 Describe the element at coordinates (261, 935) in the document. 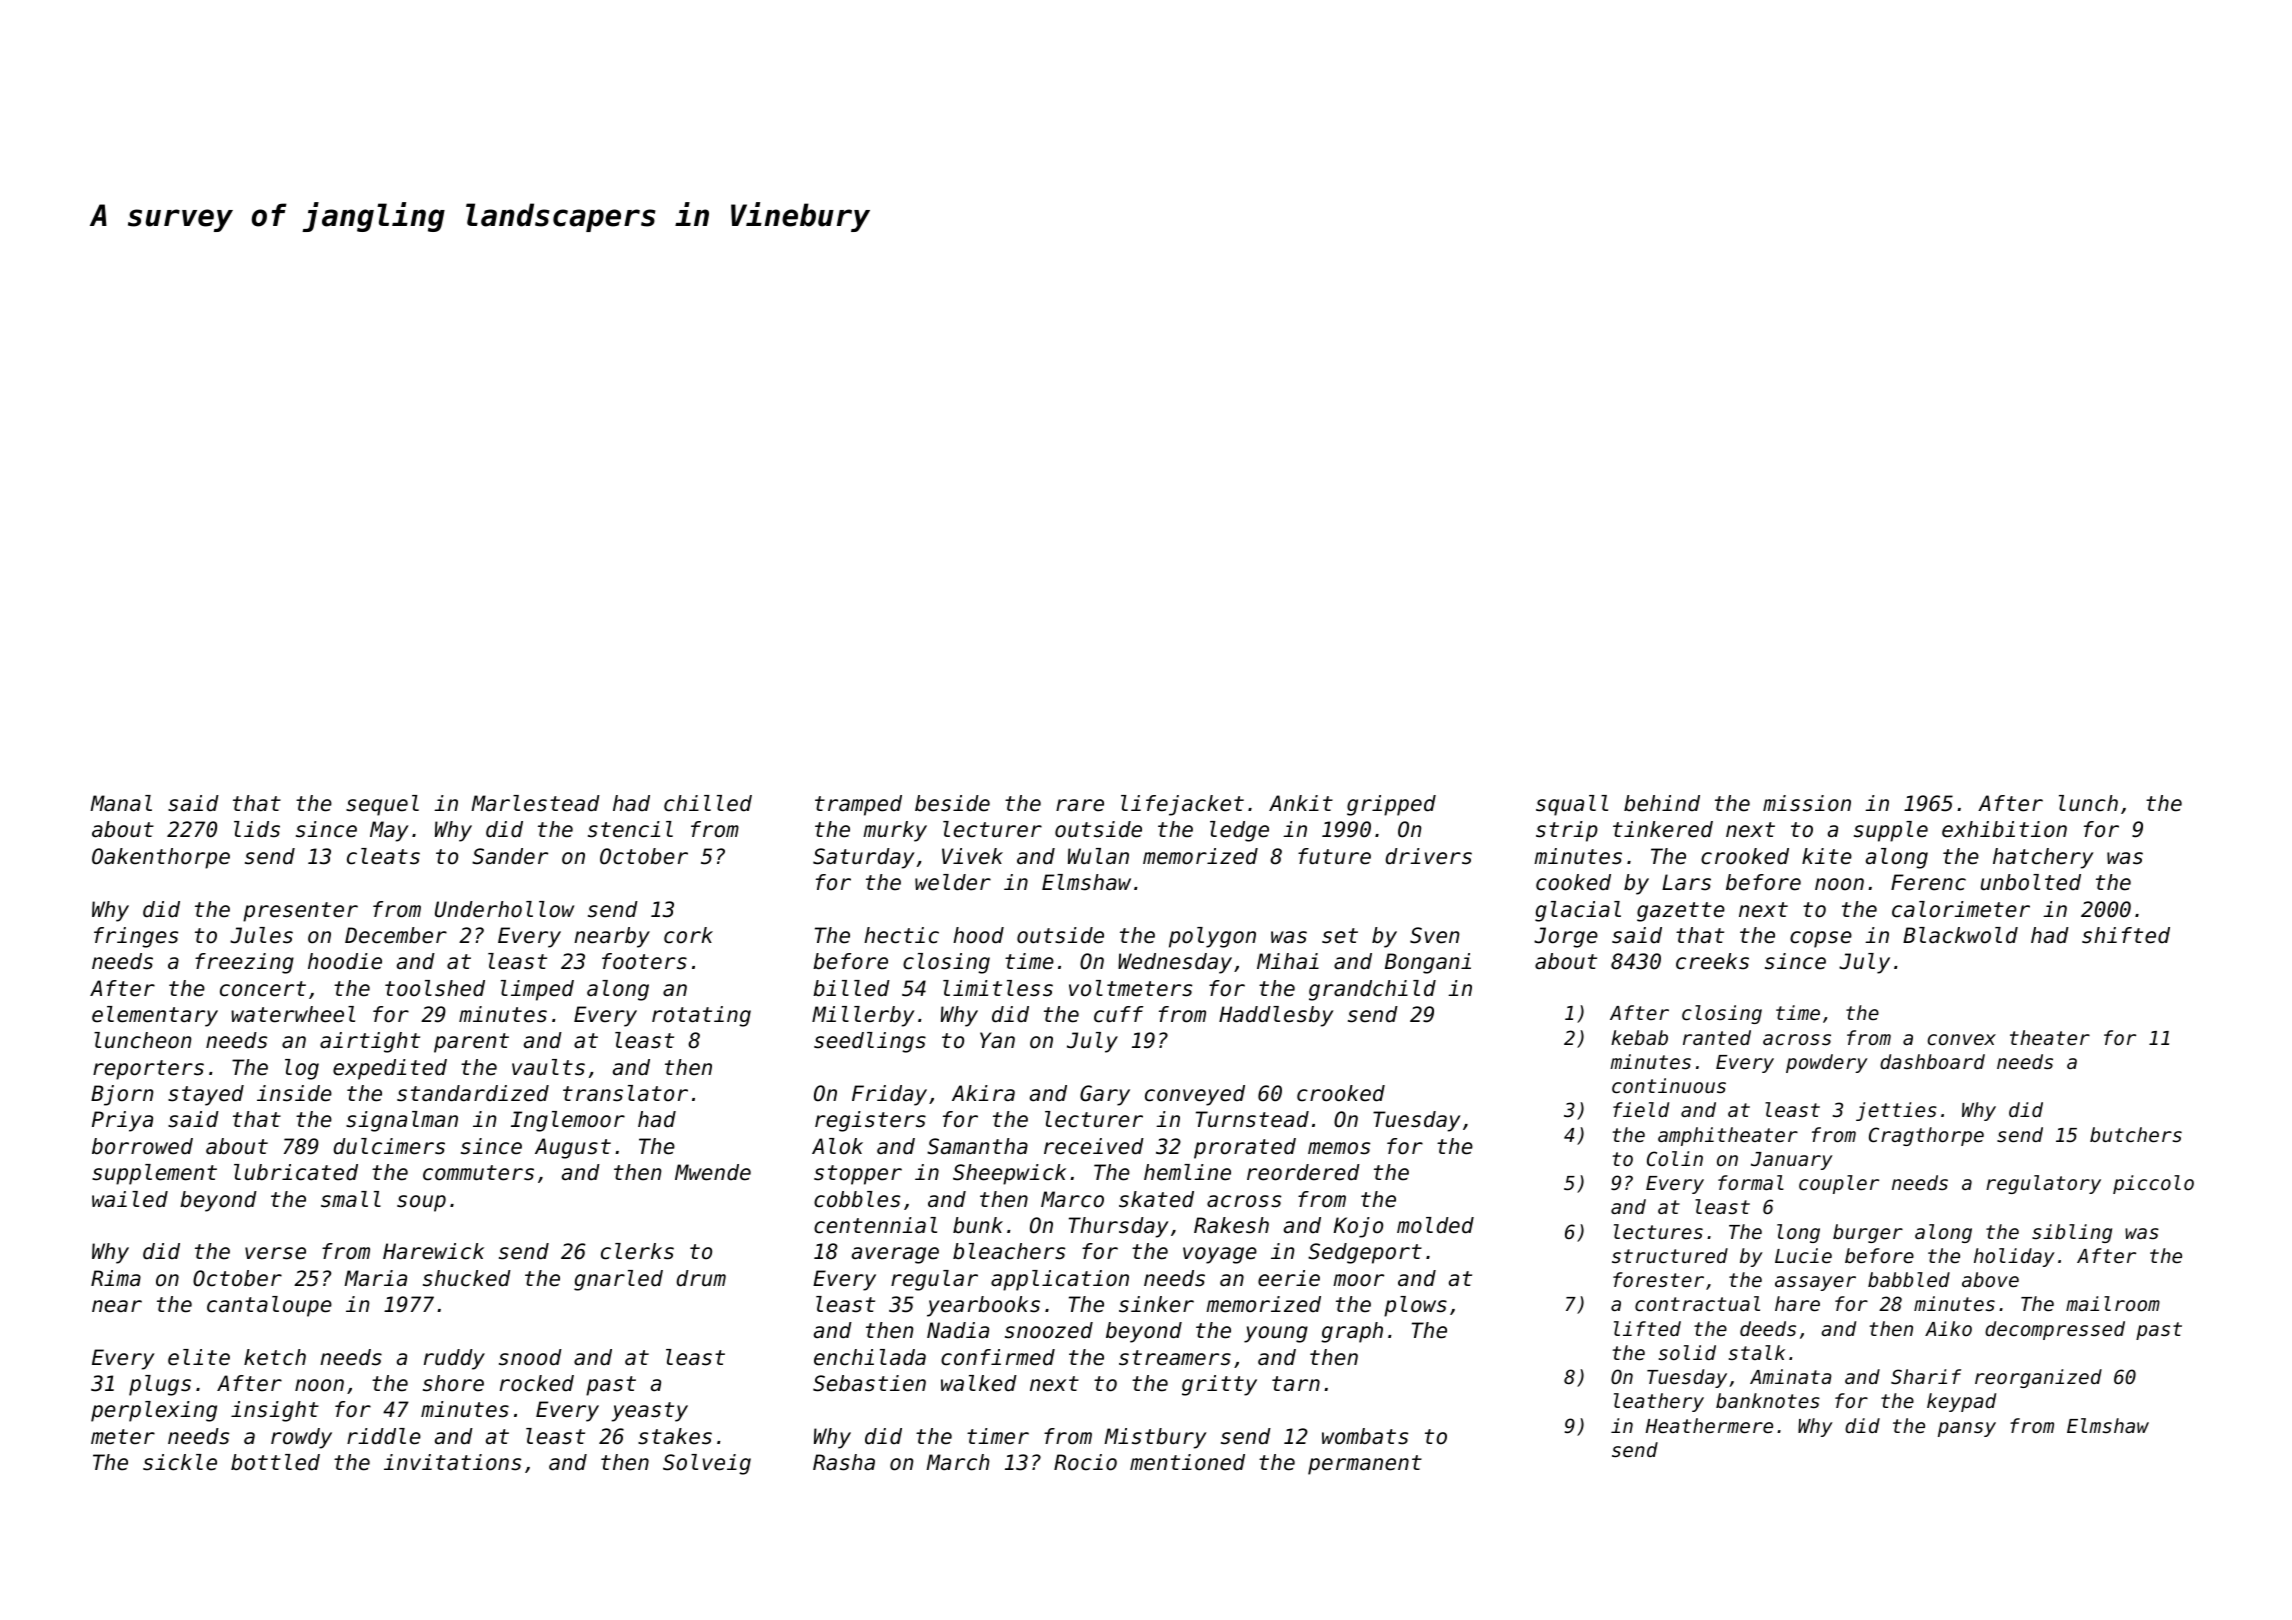

I see `Jules` at that location.
